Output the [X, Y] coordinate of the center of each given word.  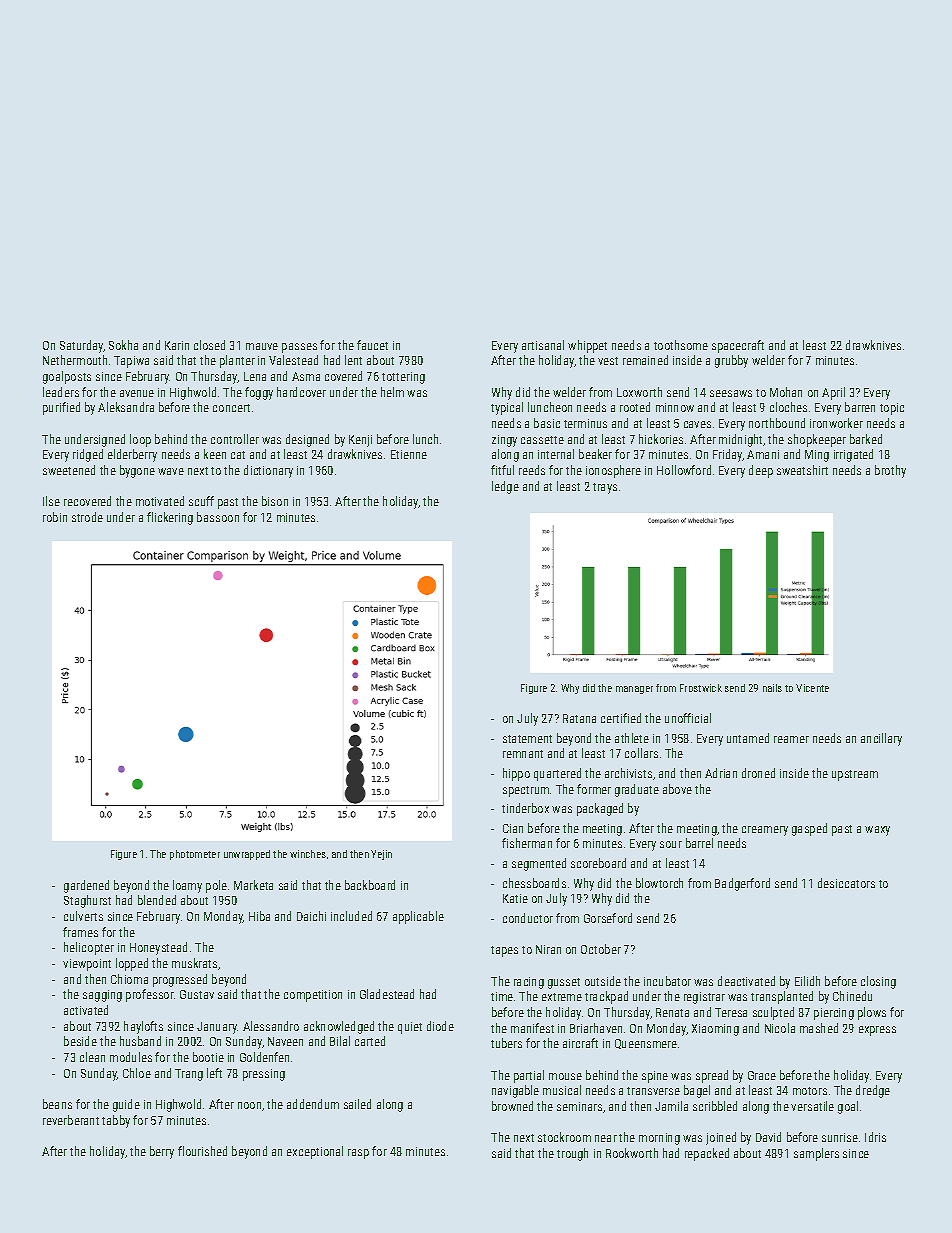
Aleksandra [126, 407]
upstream [855, 775]
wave [171, 471]
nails [772, 688]
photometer [195, 855]
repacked [707, 1154]
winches [308, 854]
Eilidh [807, 981]
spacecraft [738, 346]
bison [275, 501]
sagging [102, 996]
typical [507, 408]
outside [603, 981]
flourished [202, 1151]
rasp [358, 1154]
